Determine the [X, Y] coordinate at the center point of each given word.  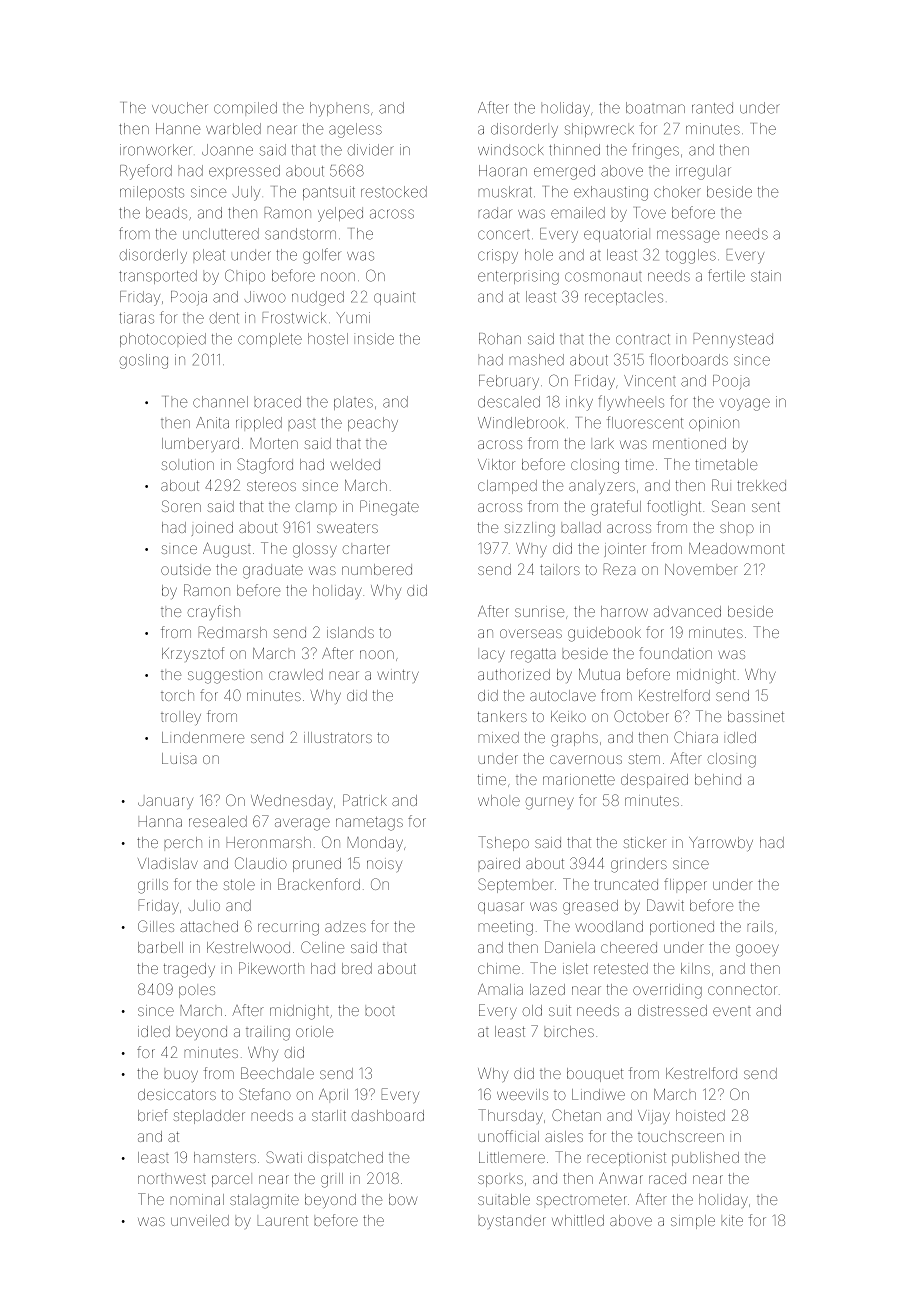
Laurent [283, 1221]
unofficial [509, 1136]
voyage [745, 404]
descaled [509, 402]
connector [742, 990]
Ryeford [146, 172]
